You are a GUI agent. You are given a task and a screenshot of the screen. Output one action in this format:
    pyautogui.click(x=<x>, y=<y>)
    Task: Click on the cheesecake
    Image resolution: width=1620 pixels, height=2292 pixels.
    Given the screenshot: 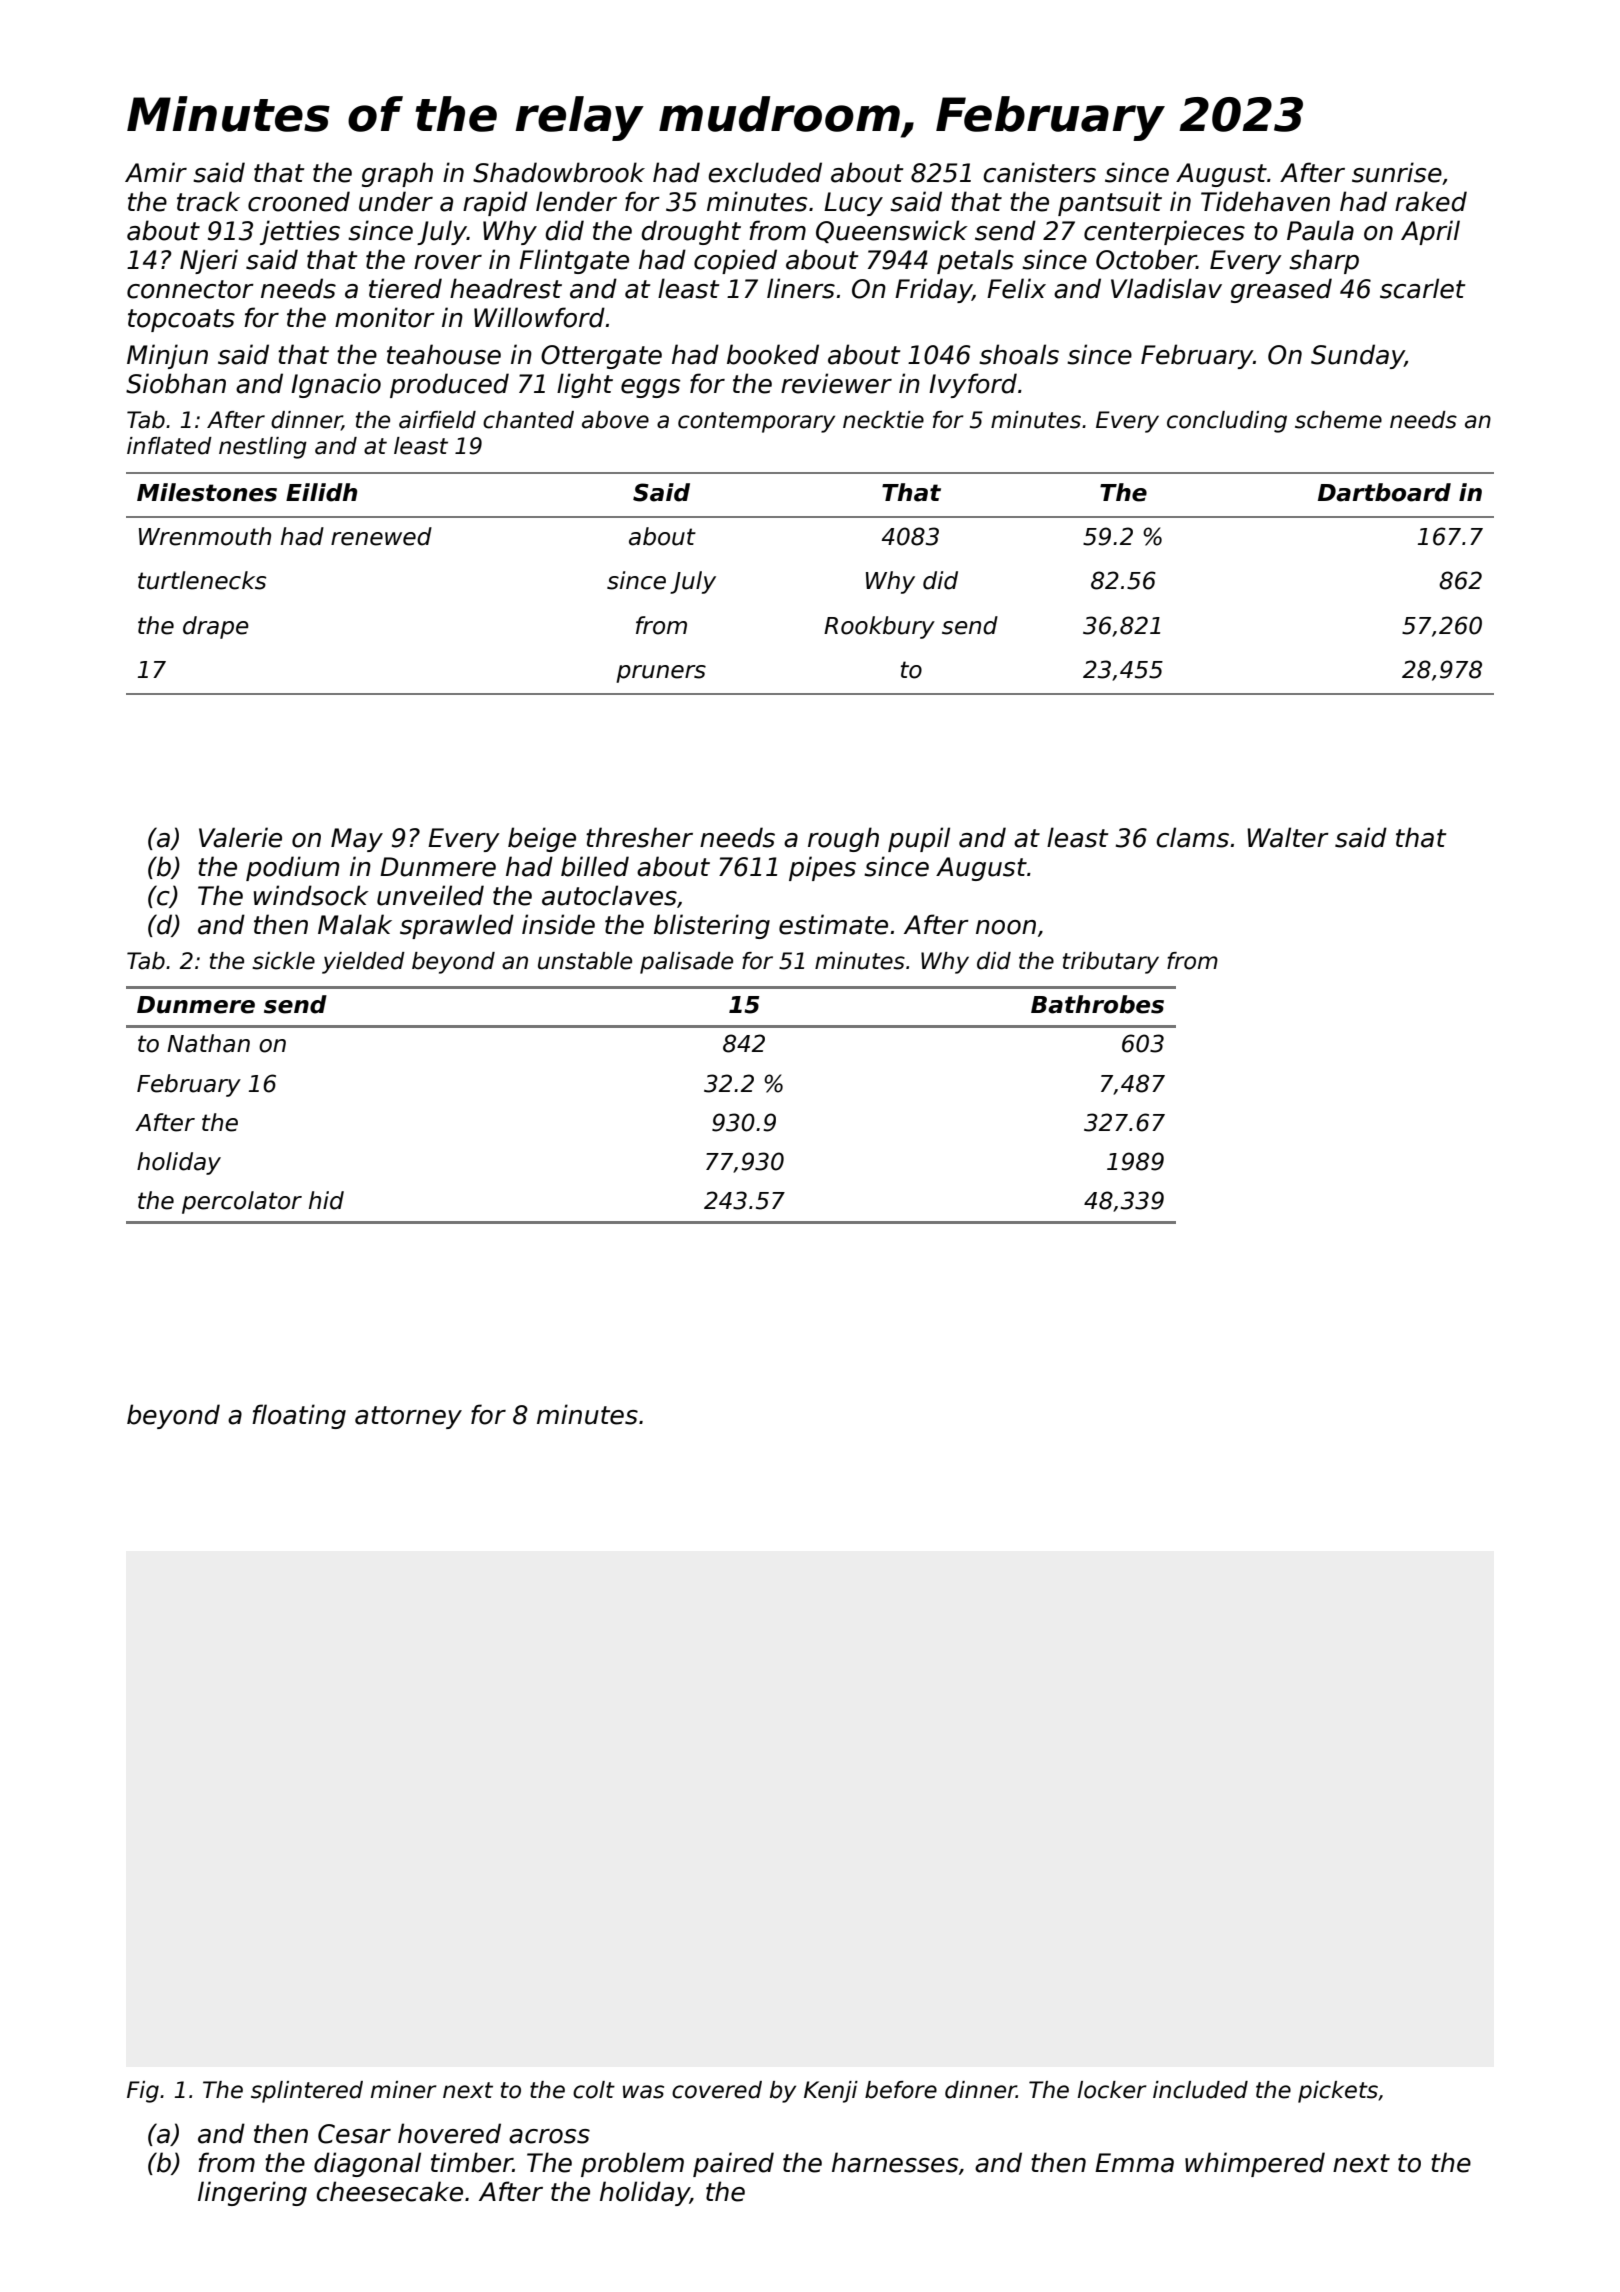 What is the action you would take?
    pyautogui.click(x=389, y=2191)
